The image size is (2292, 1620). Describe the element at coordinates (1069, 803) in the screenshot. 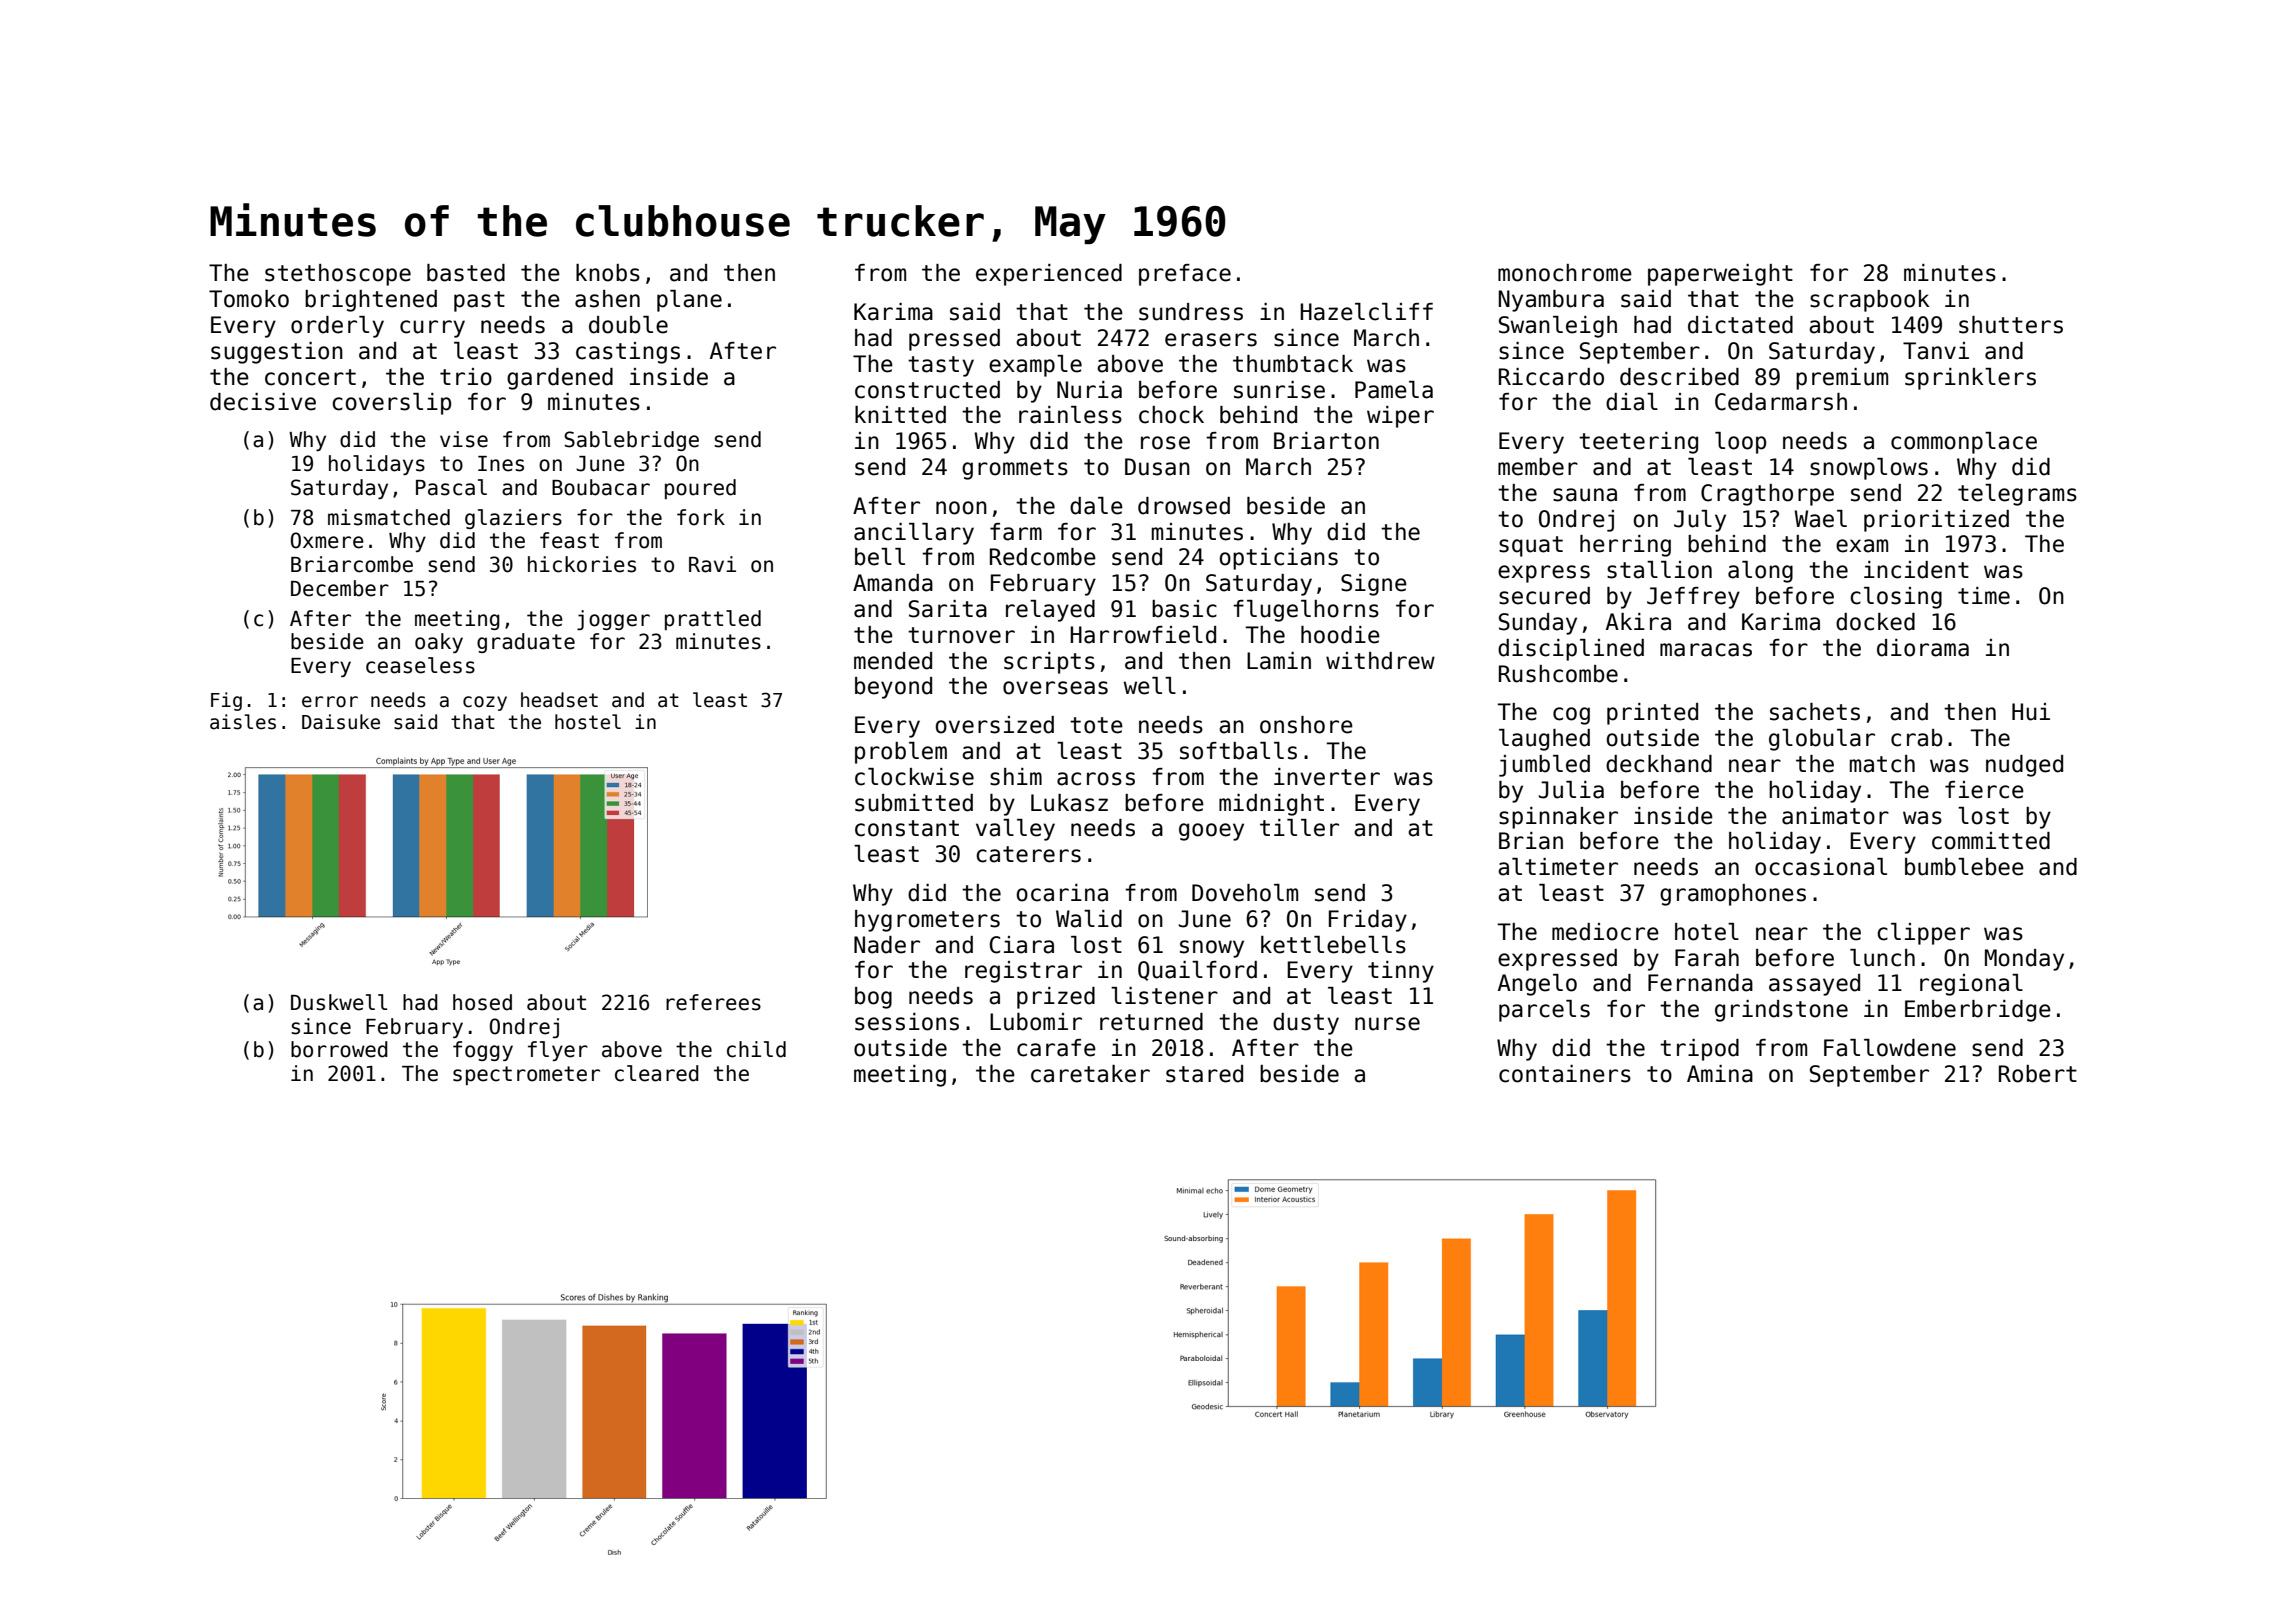

I see `Lukasz` at that location.
